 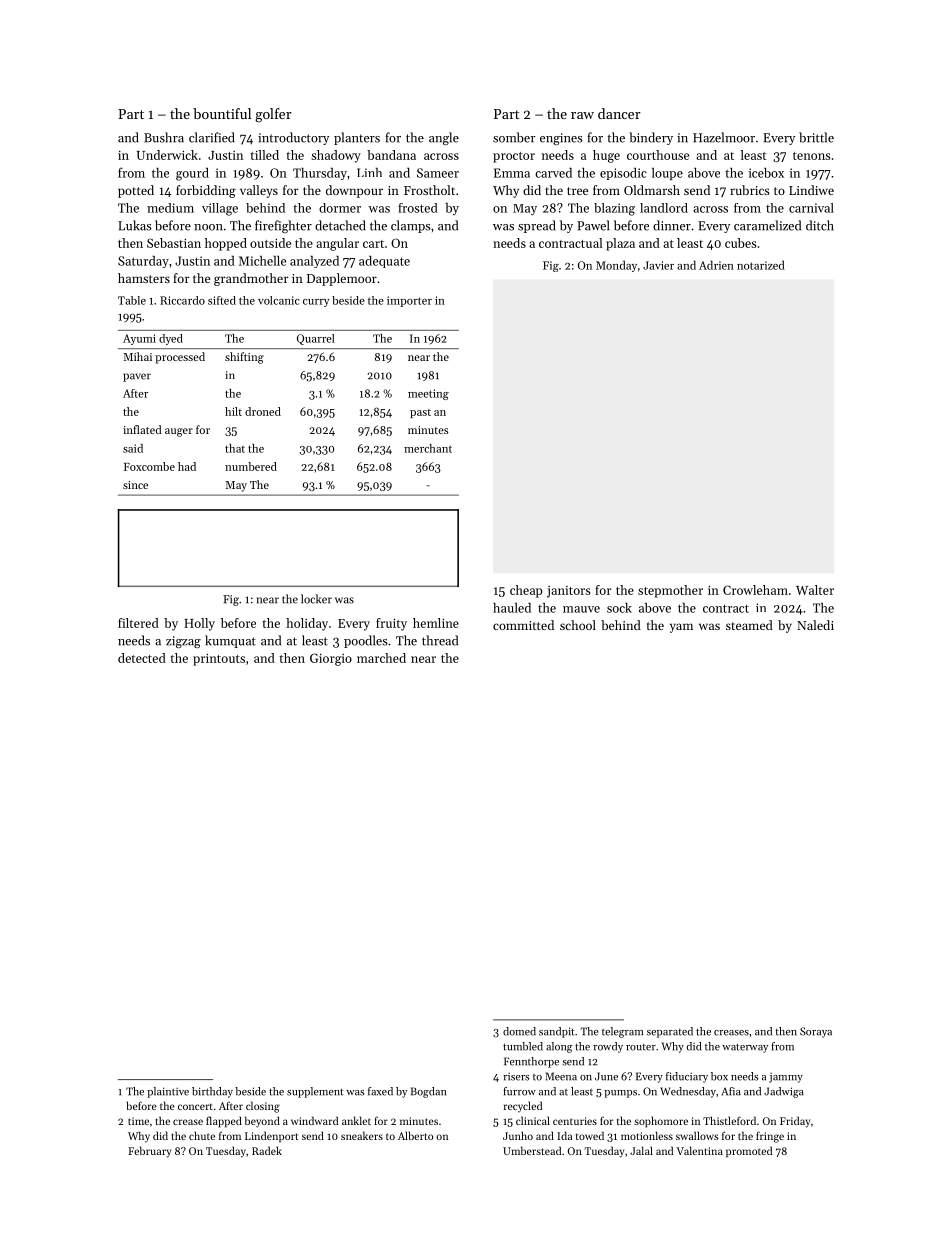 What do you see at coordinates (670, 591) in the screenshot?
I see `stepmother` at bounding box center [670, 591].
